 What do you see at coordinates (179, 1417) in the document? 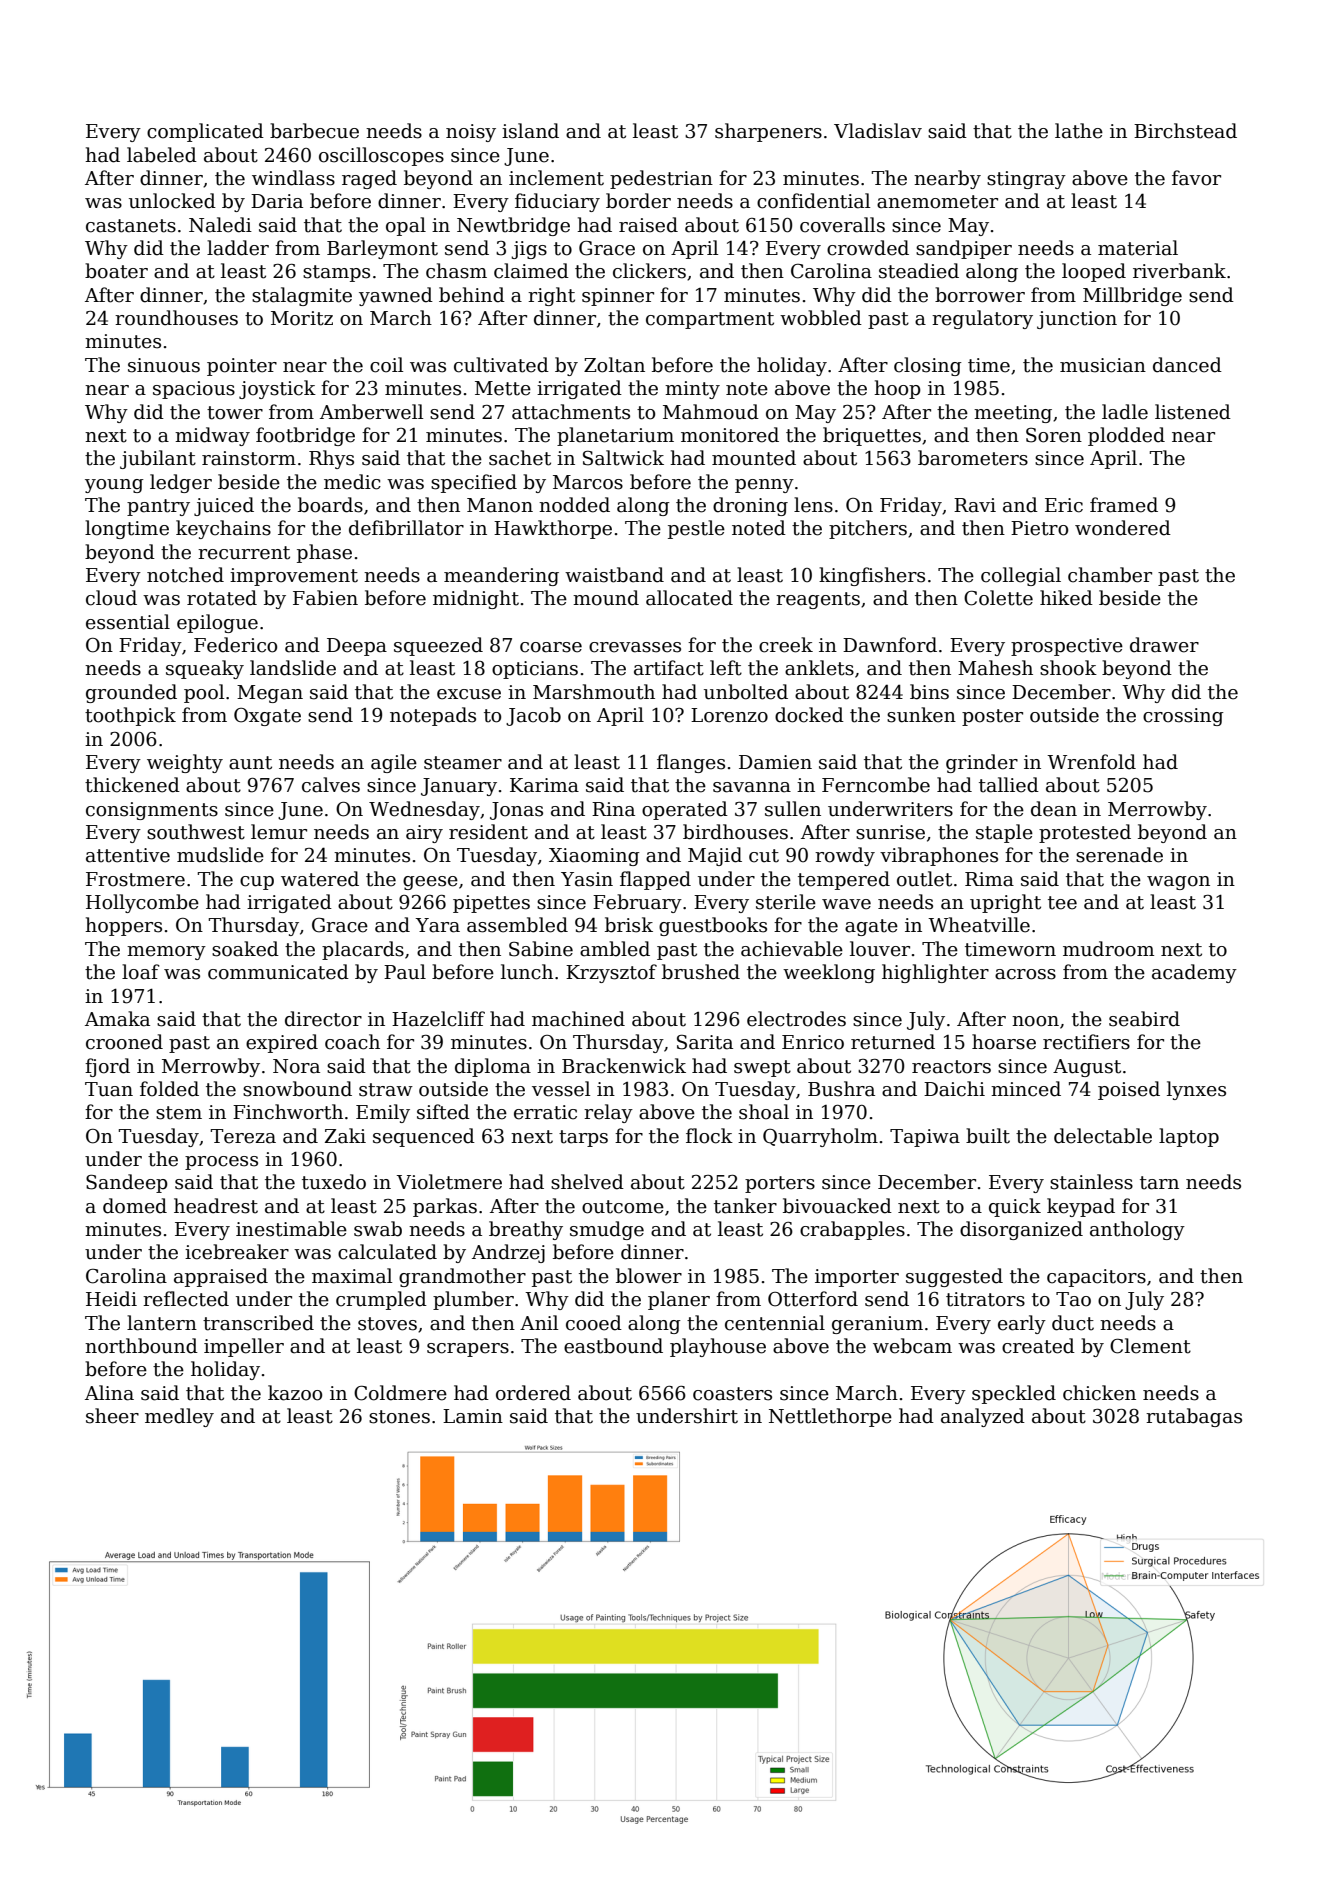
I see `medley` at bounding box center [179, 1417].
